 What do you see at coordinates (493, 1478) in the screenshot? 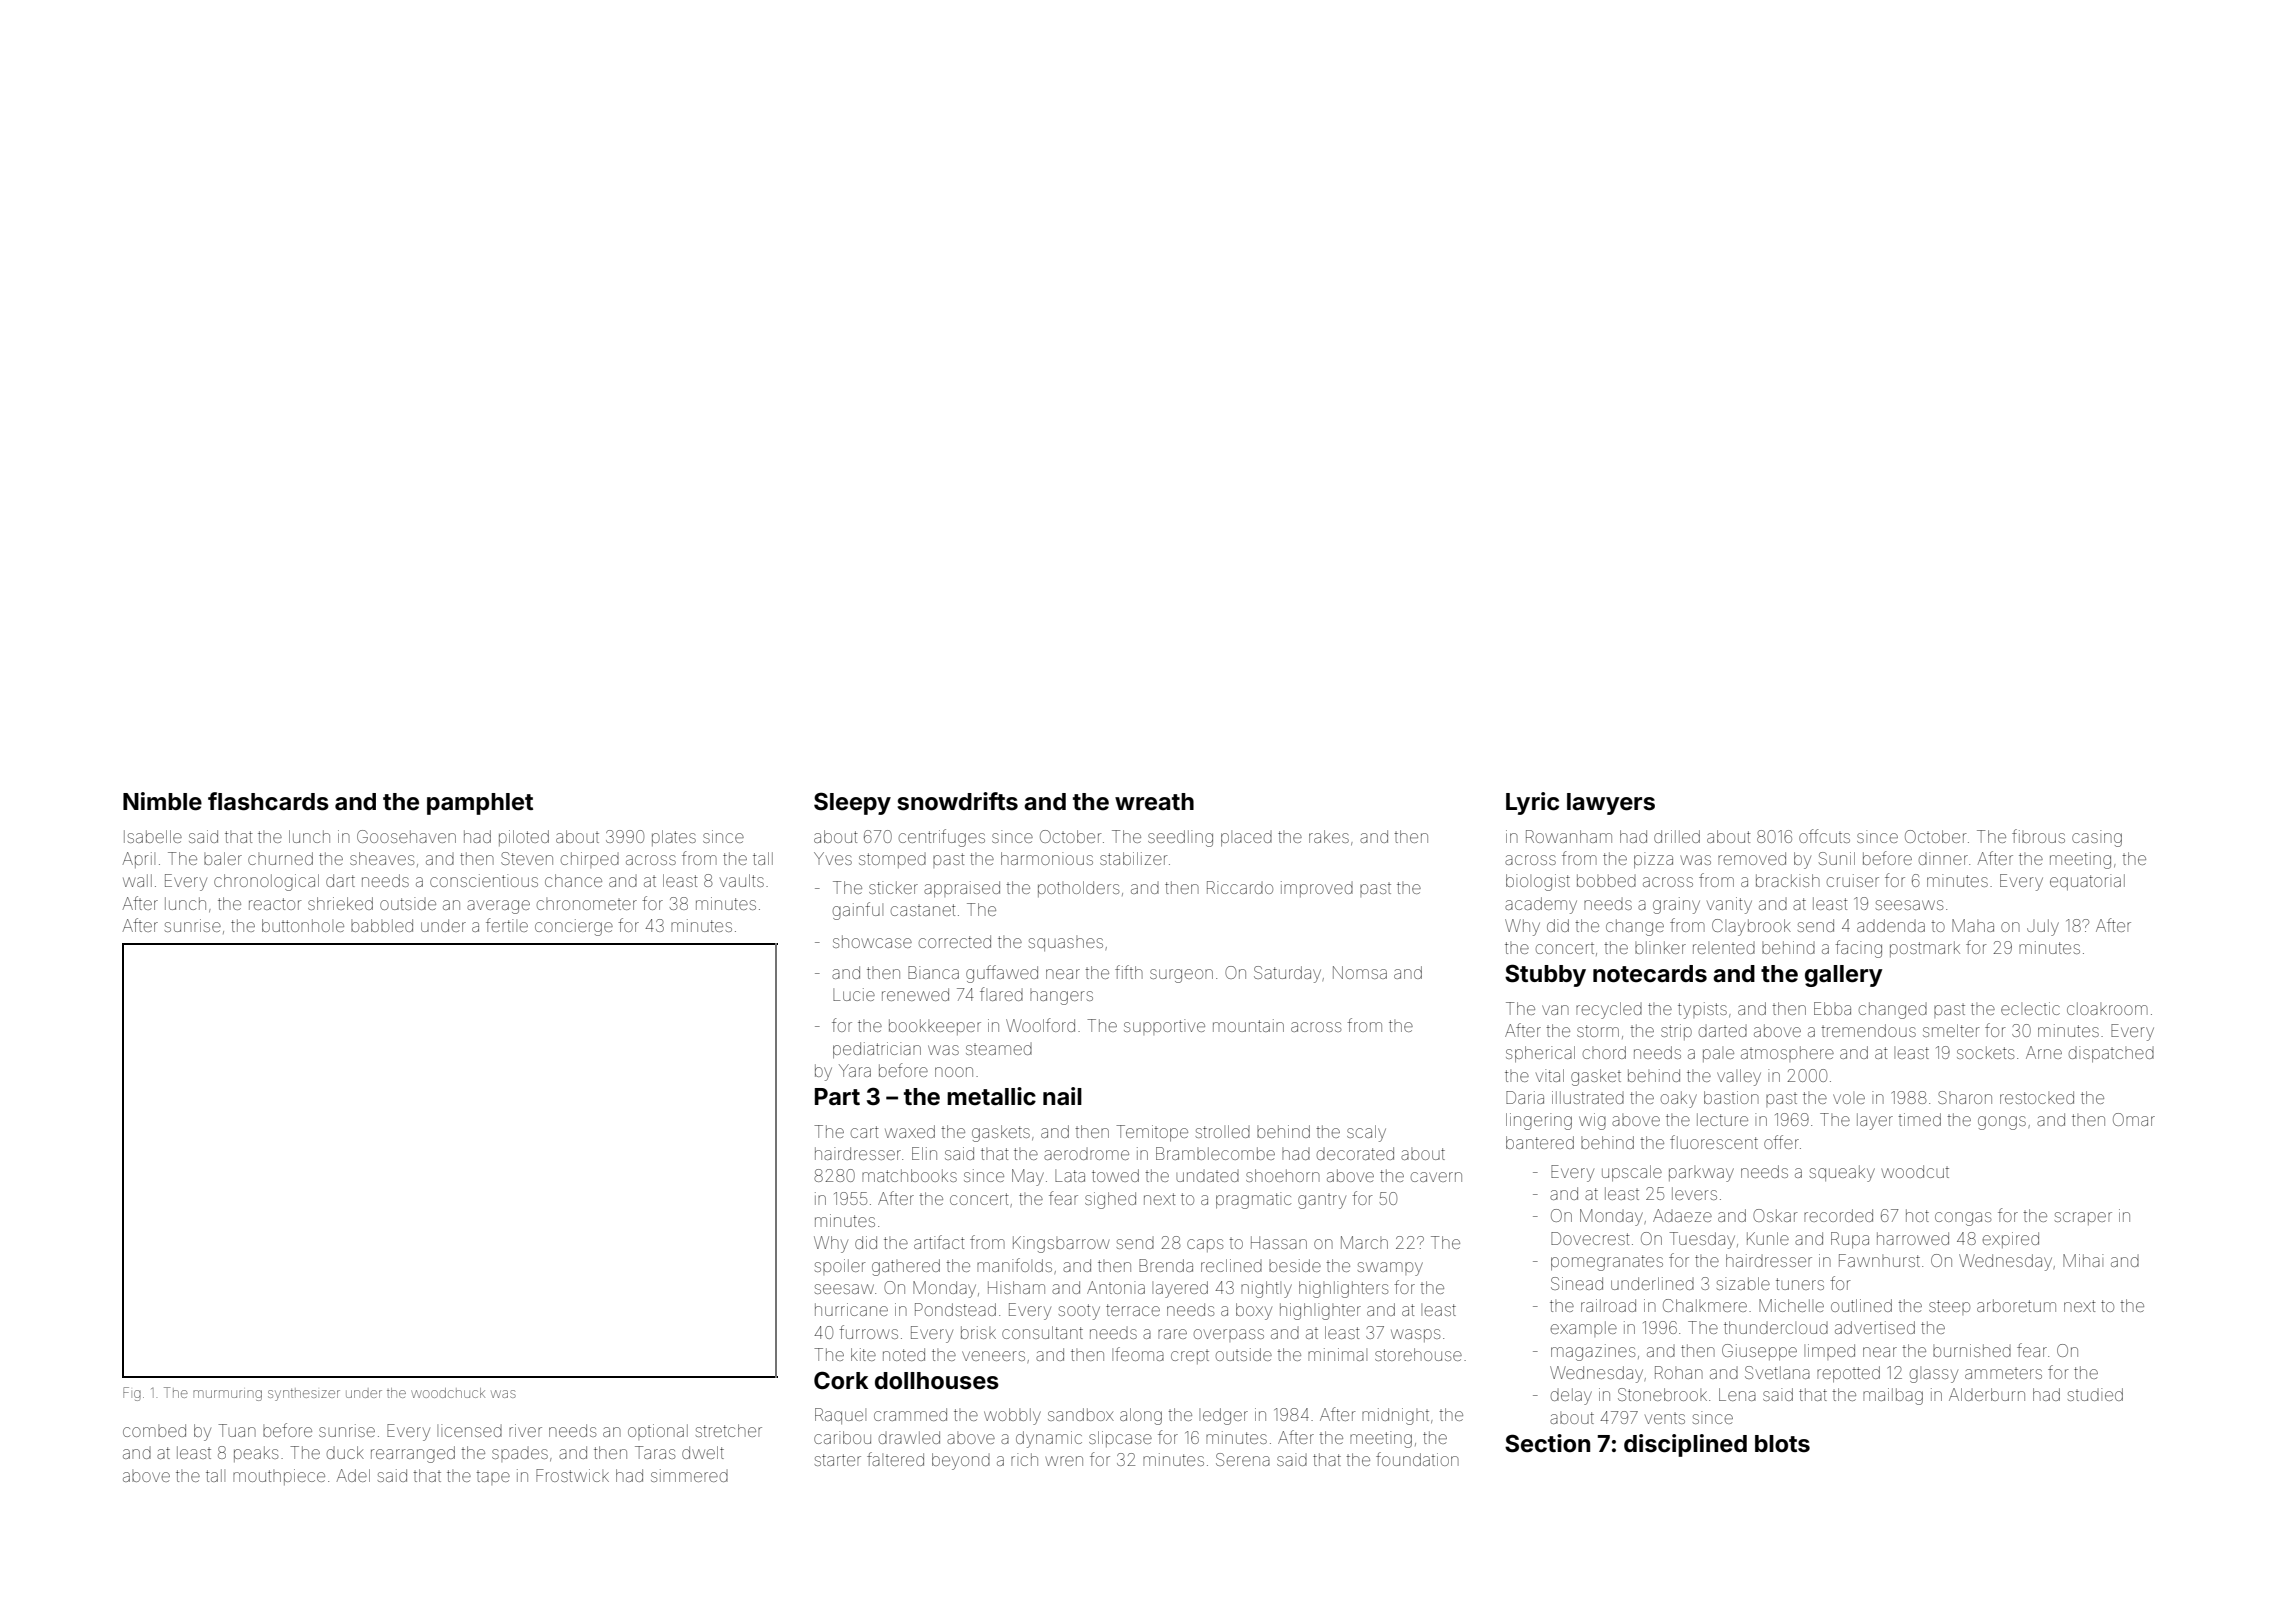
I see `tape` at bounding box center [493, 1478].
